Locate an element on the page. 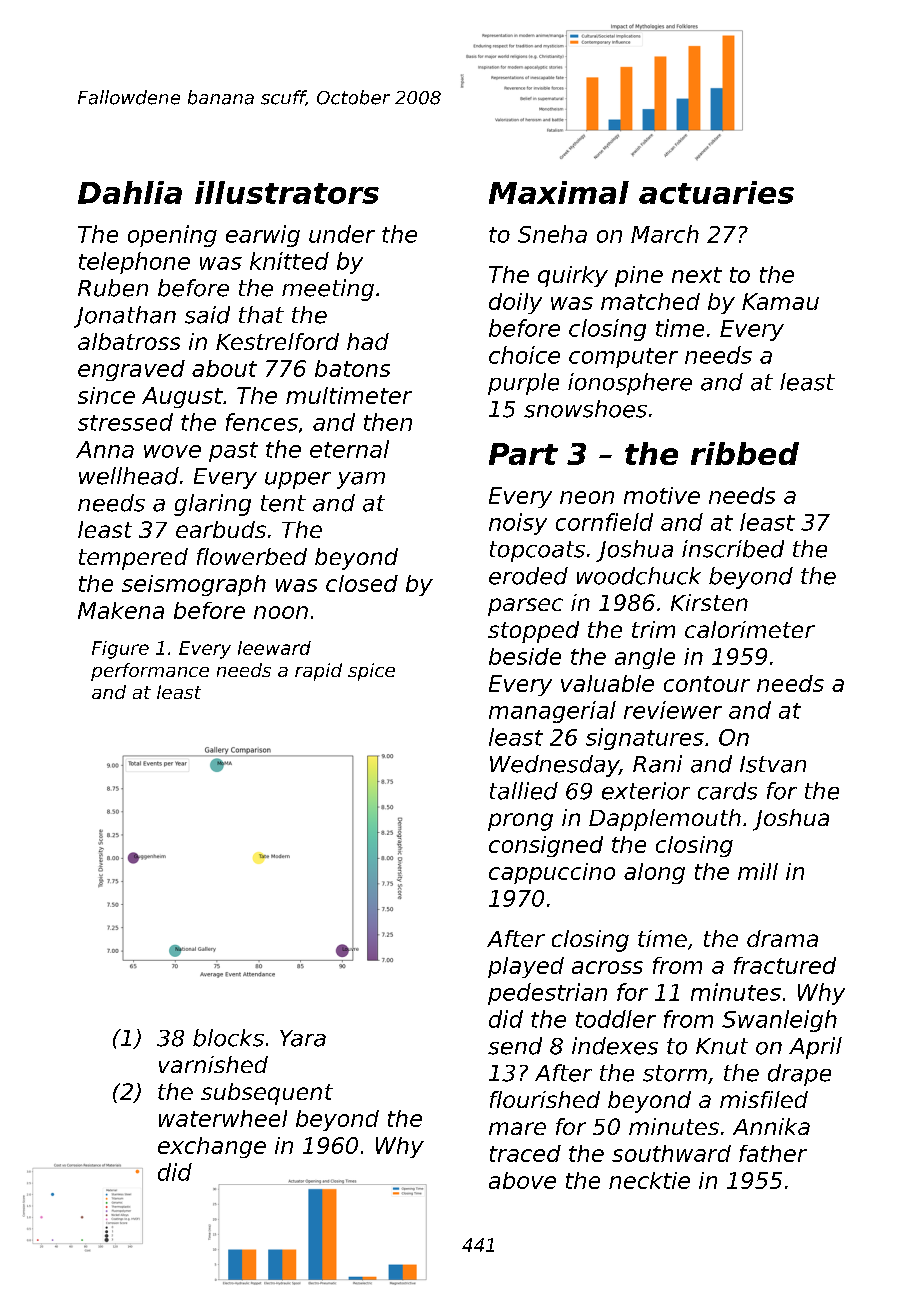 Image resolution: width=924 pixels, height=1311 pixels. above is located at coordinates (522, 1180).
